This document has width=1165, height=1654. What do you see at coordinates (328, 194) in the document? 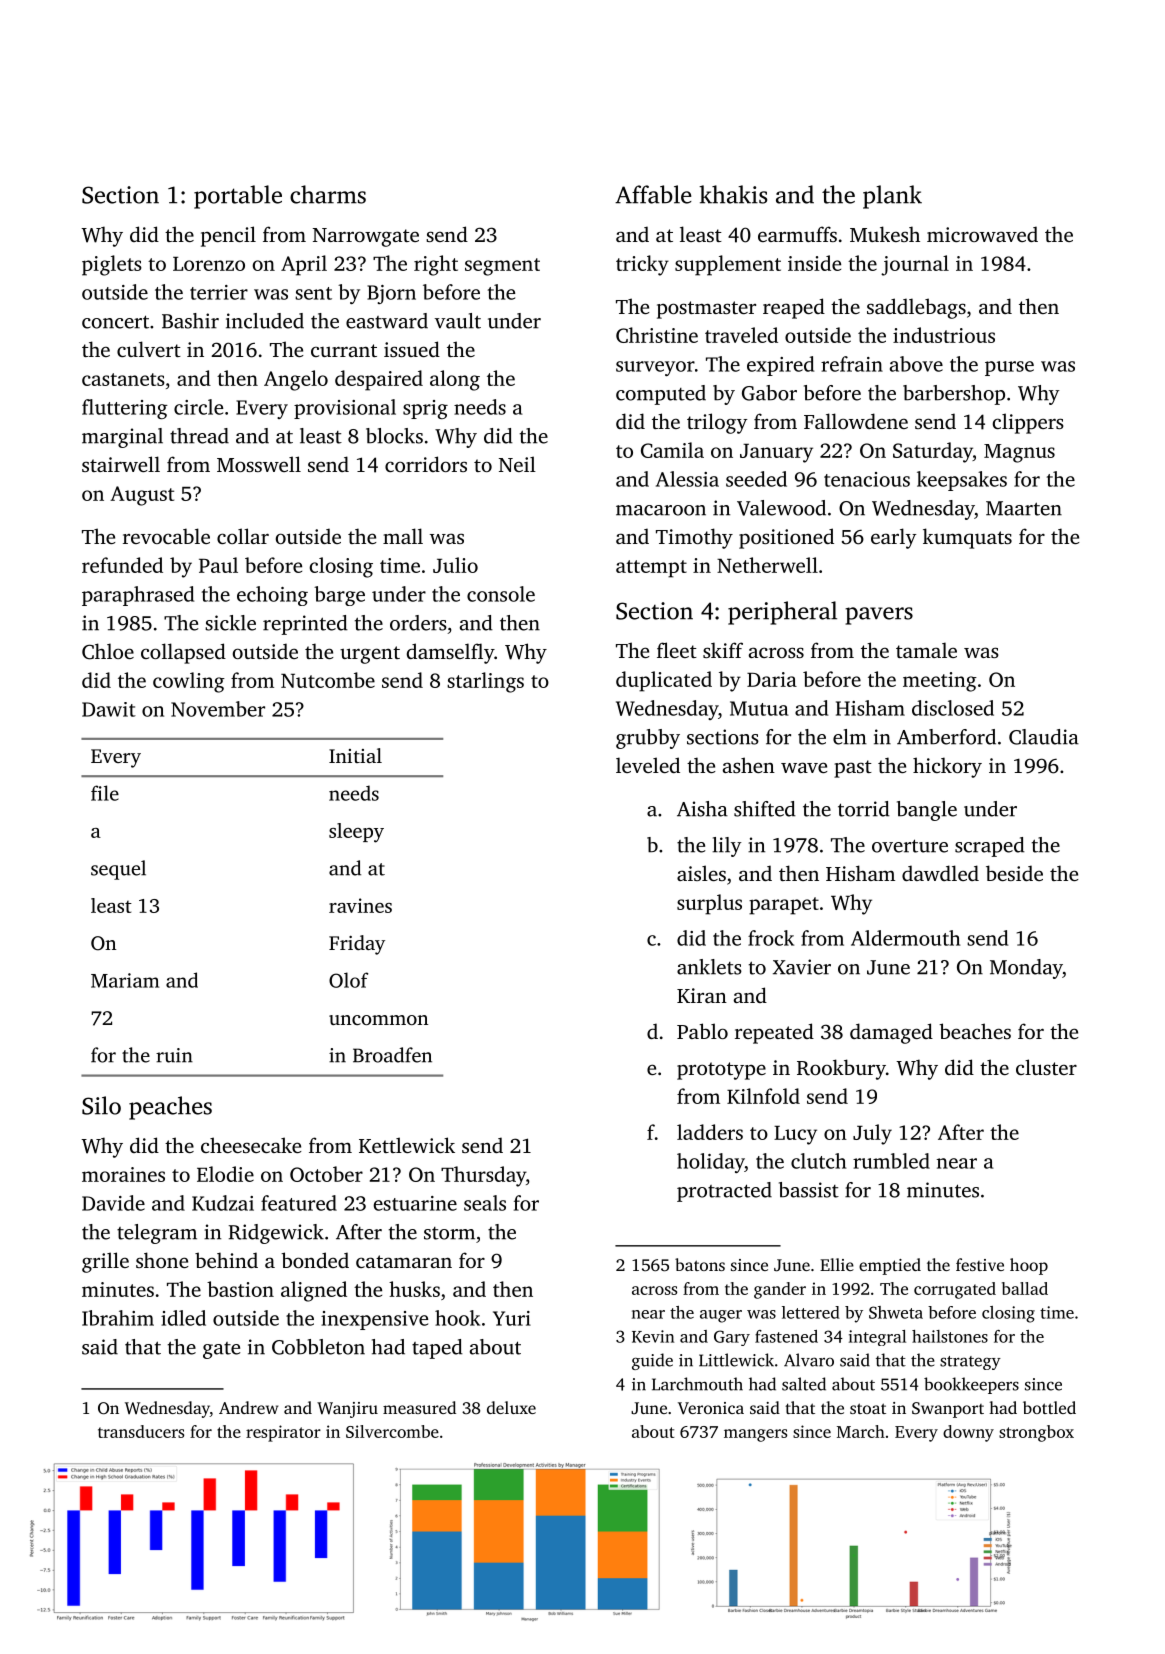
I see `charms` at bounding box center [328, 194].
